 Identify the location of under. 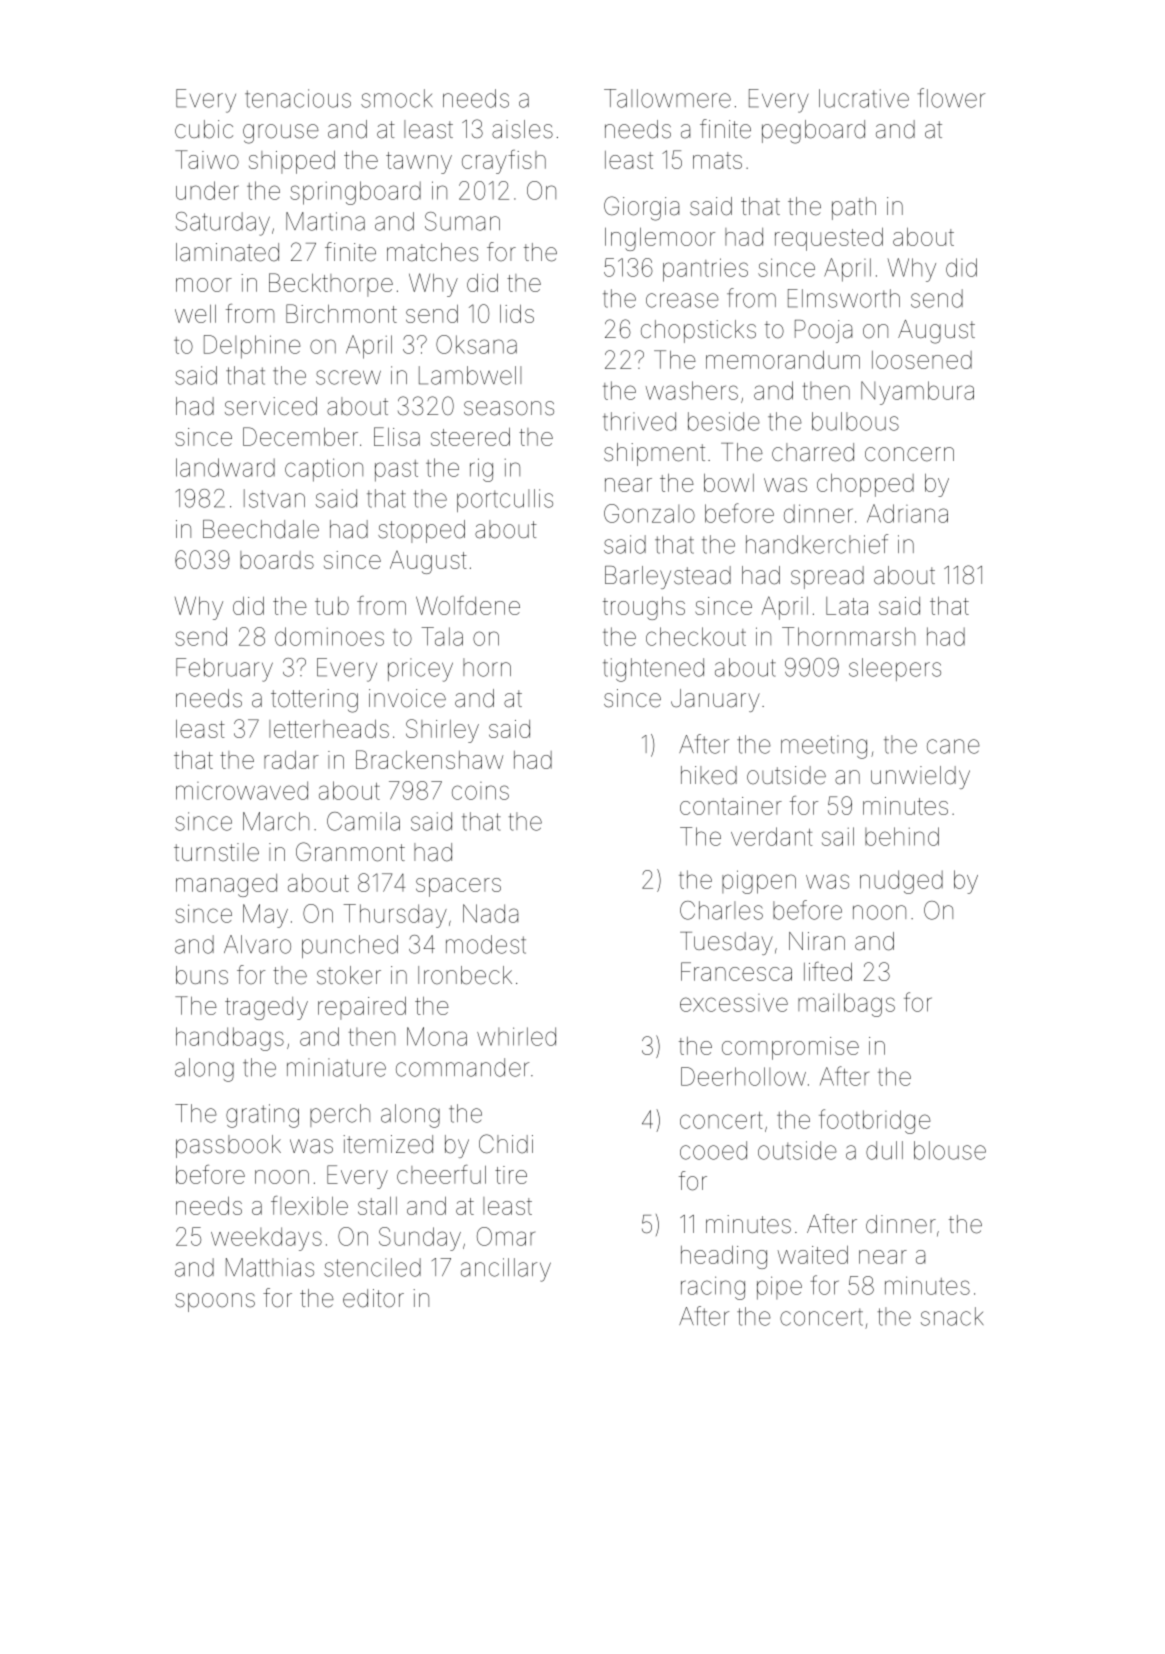
(207, 190).
